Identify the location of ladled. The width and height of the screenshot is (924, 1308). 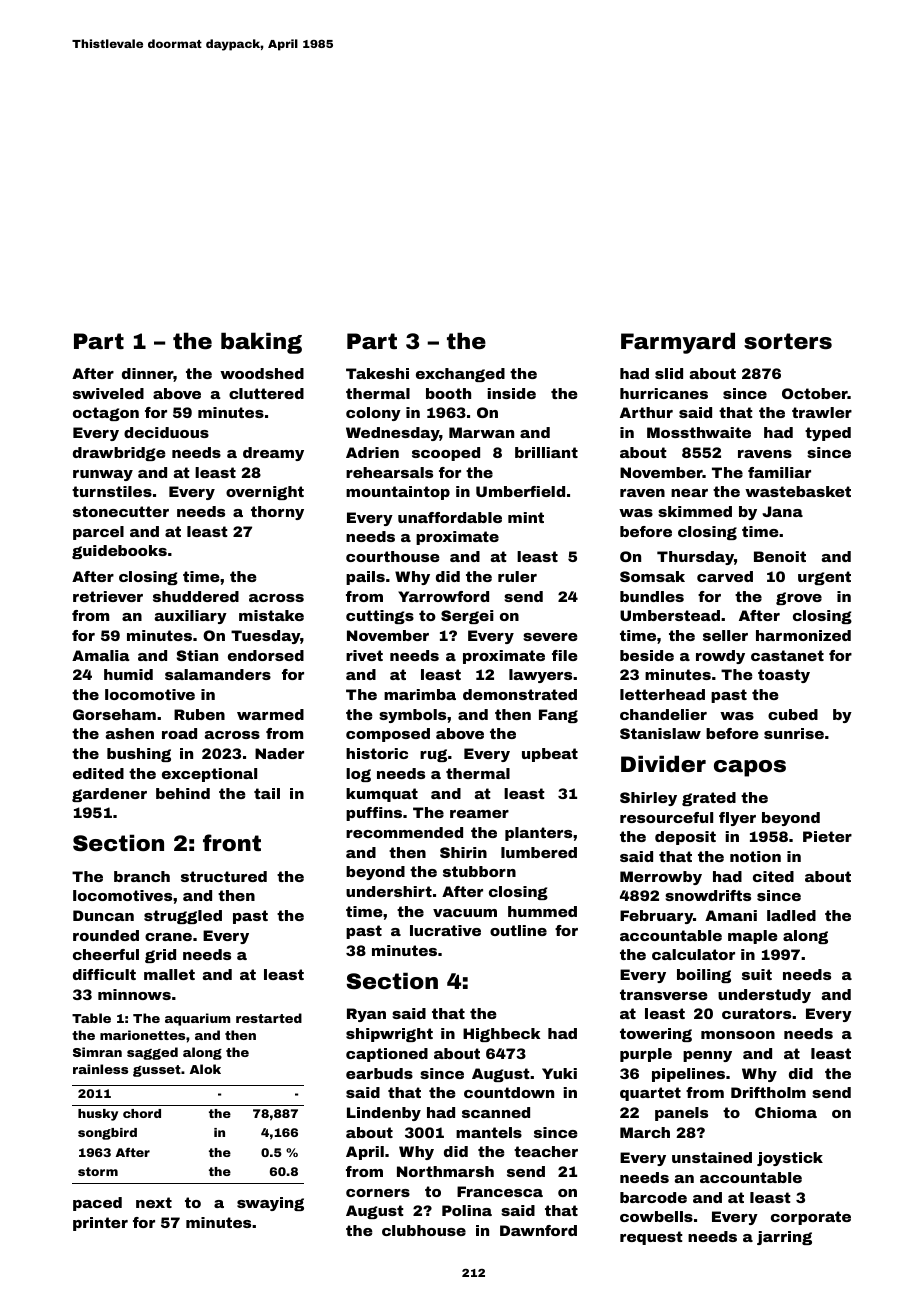
(791, 915).
